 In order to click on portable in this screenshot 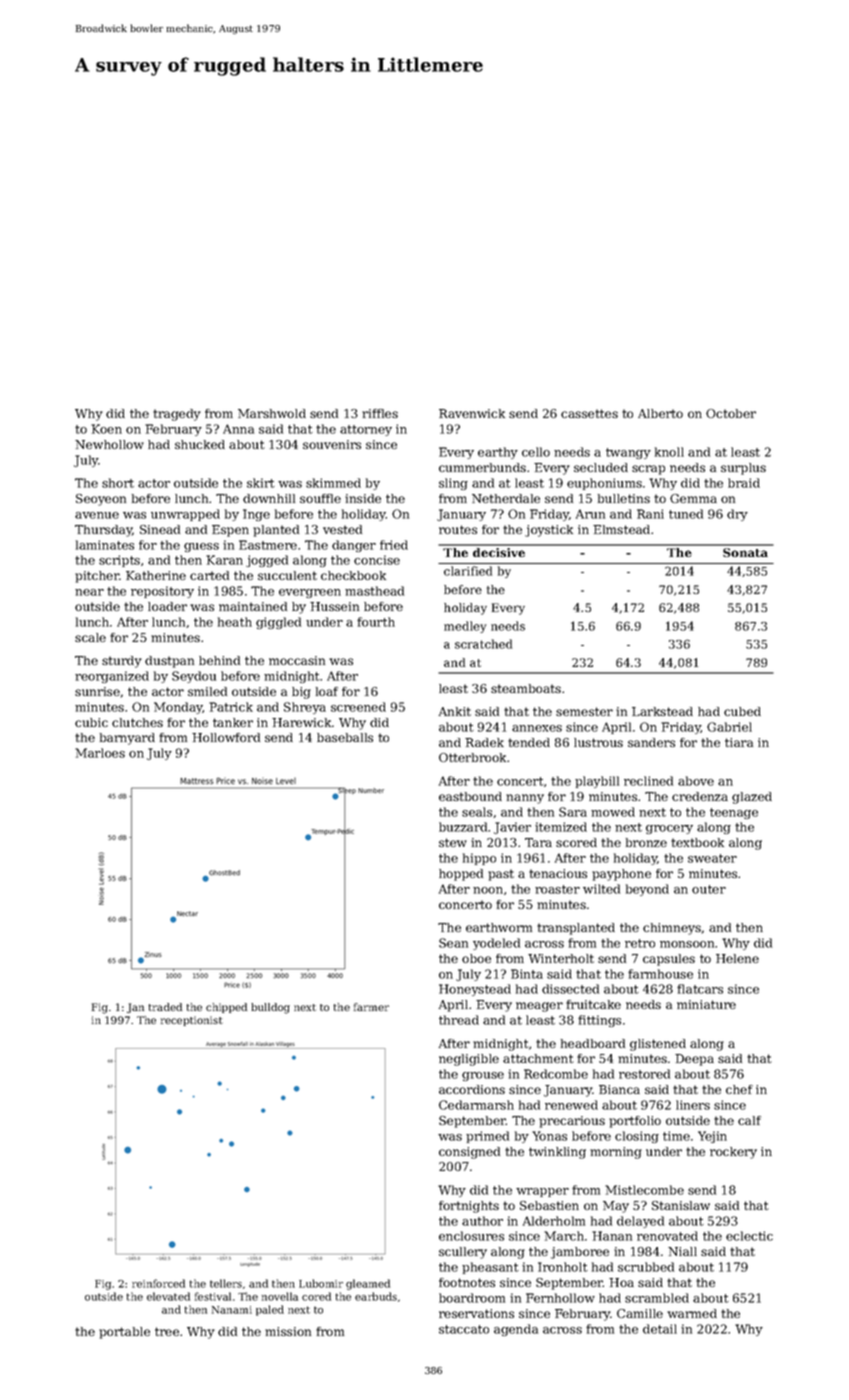, I will do `click(124, 1333)`.
